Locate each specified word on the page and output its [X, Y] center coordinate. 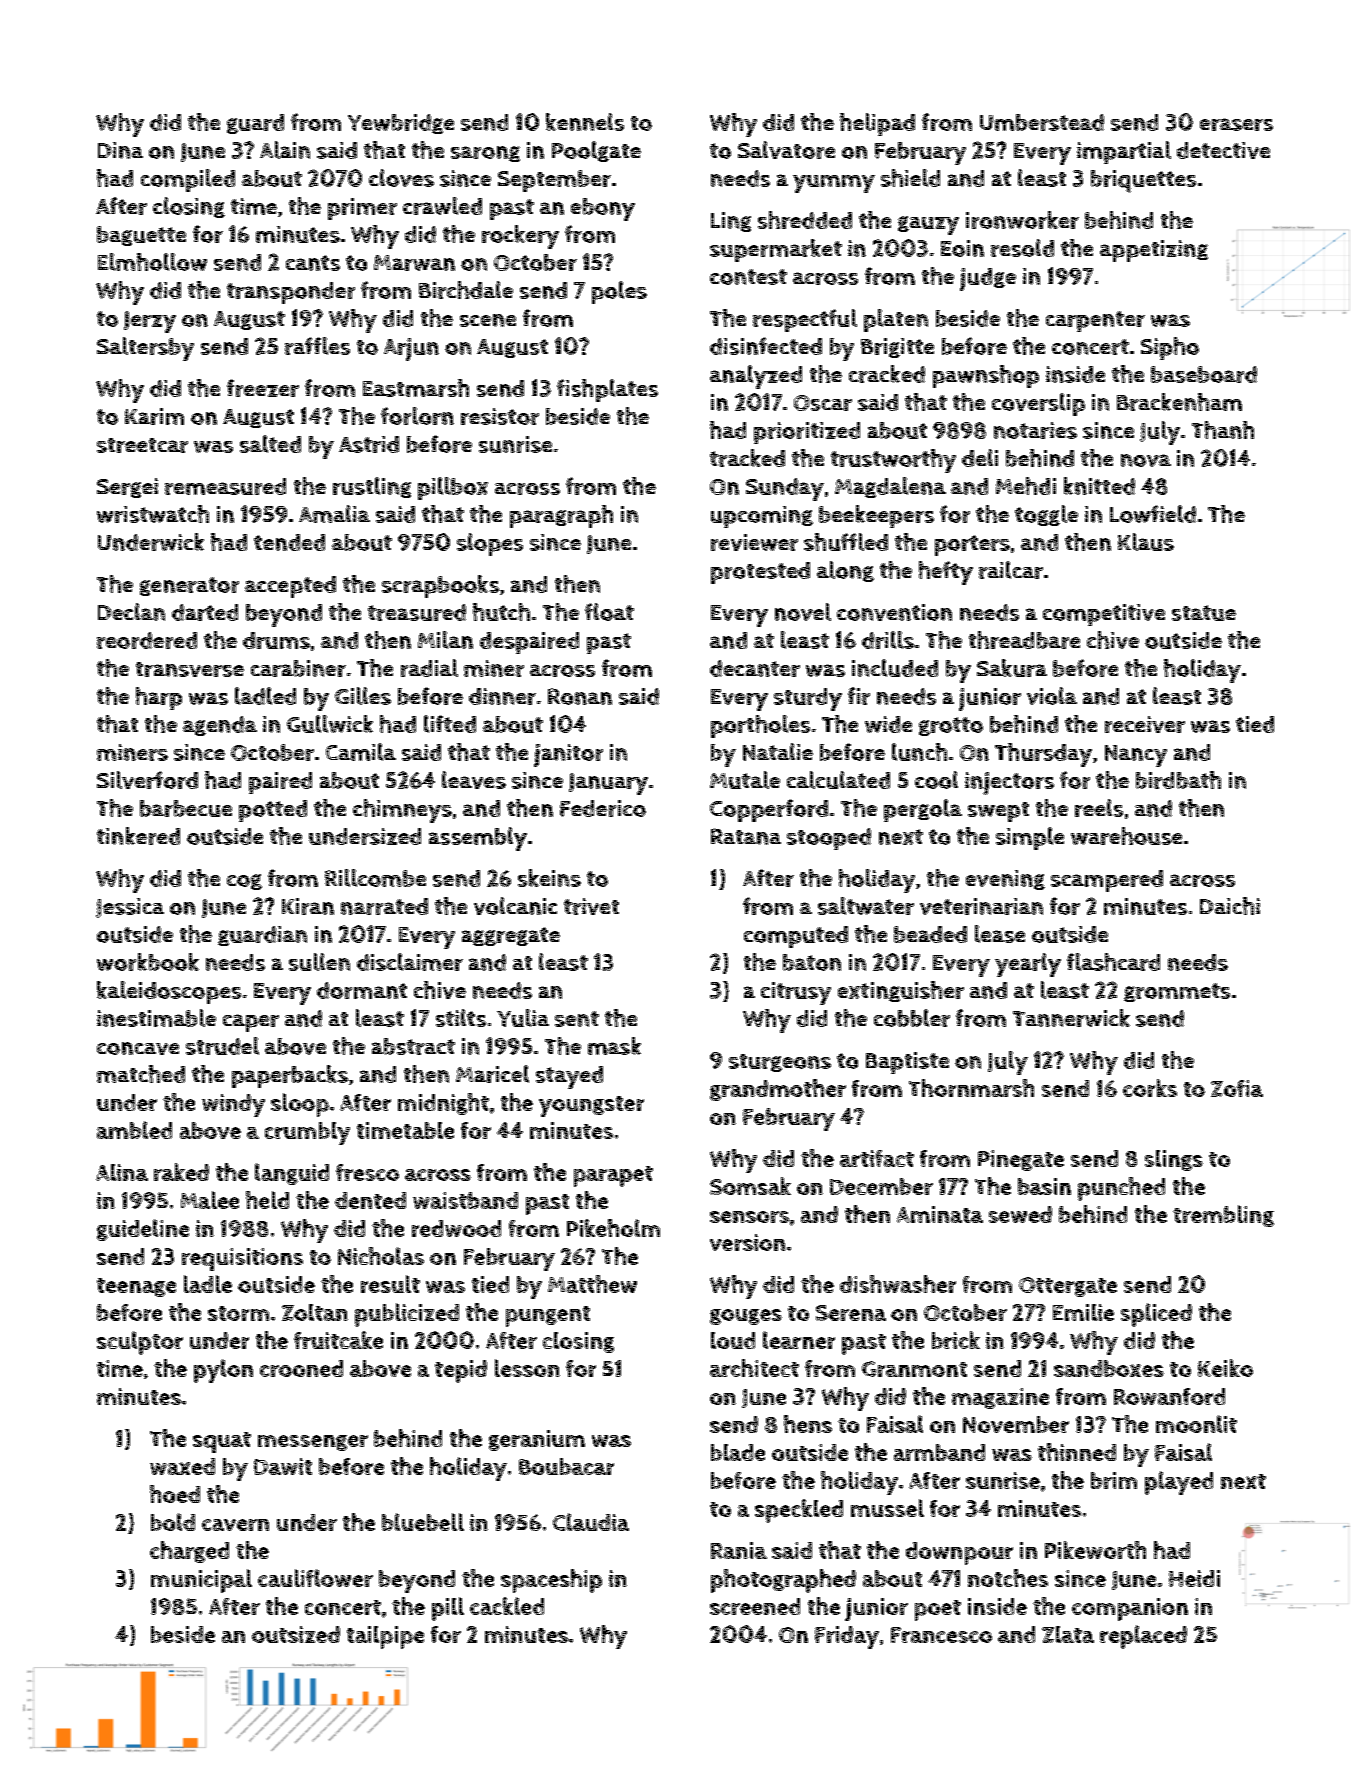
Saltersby [145, 349]
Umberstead [1042, 122]
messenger [313, 1443]
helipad [877, 124]
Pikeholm [613, 1228]
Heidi [1194, 1578]
